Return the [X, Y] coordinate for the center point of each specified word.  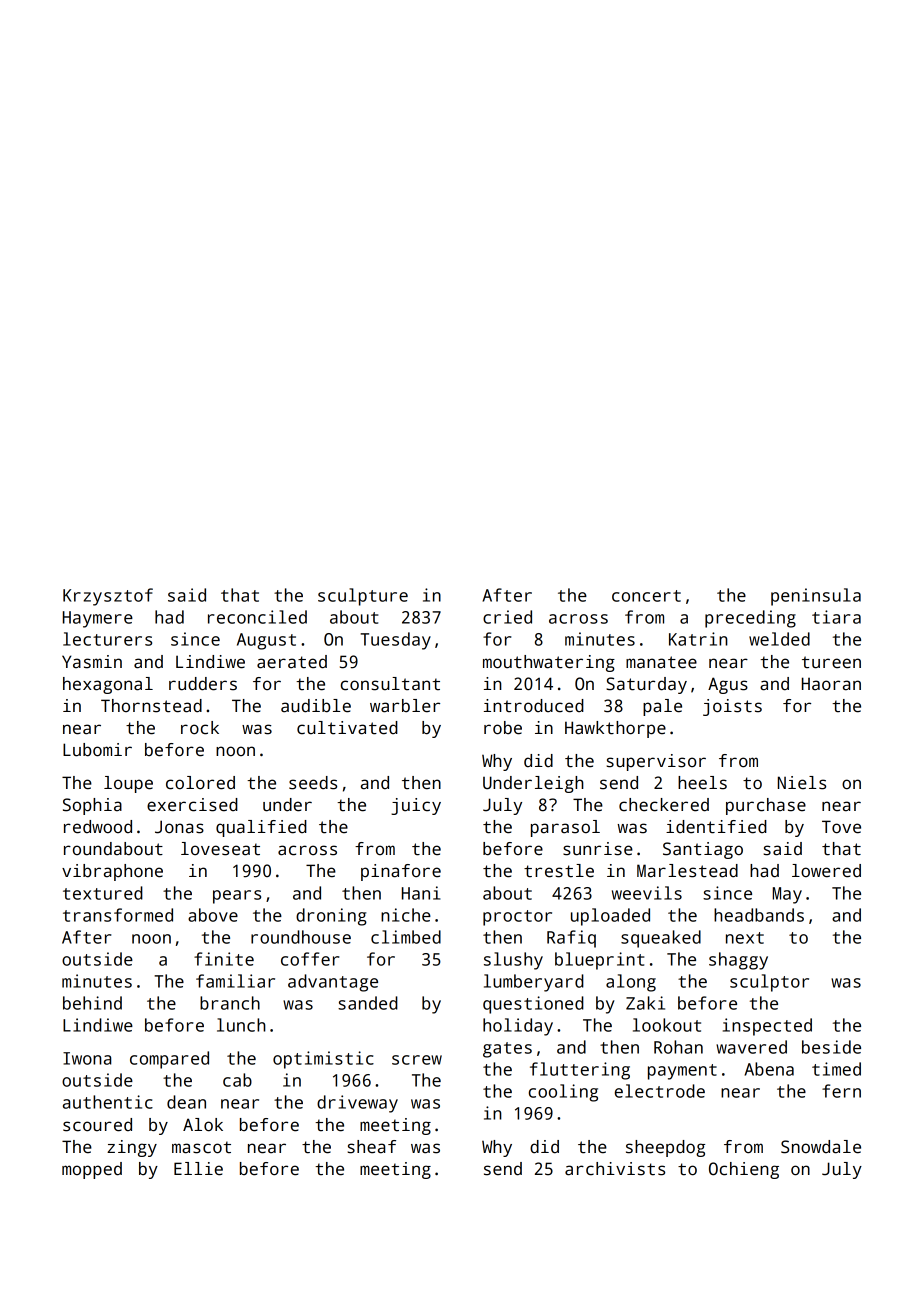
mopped [92, 1170]
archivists [615, 1169]
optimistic [323, 1060]
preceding [750, 619]
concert [646, 596]
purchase [766, 806]
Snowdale [821, 1147]
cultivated [347, 728]
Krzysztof [108, 597]
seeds [313, 783]
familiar [235, 981]
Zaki [645, 1003]
